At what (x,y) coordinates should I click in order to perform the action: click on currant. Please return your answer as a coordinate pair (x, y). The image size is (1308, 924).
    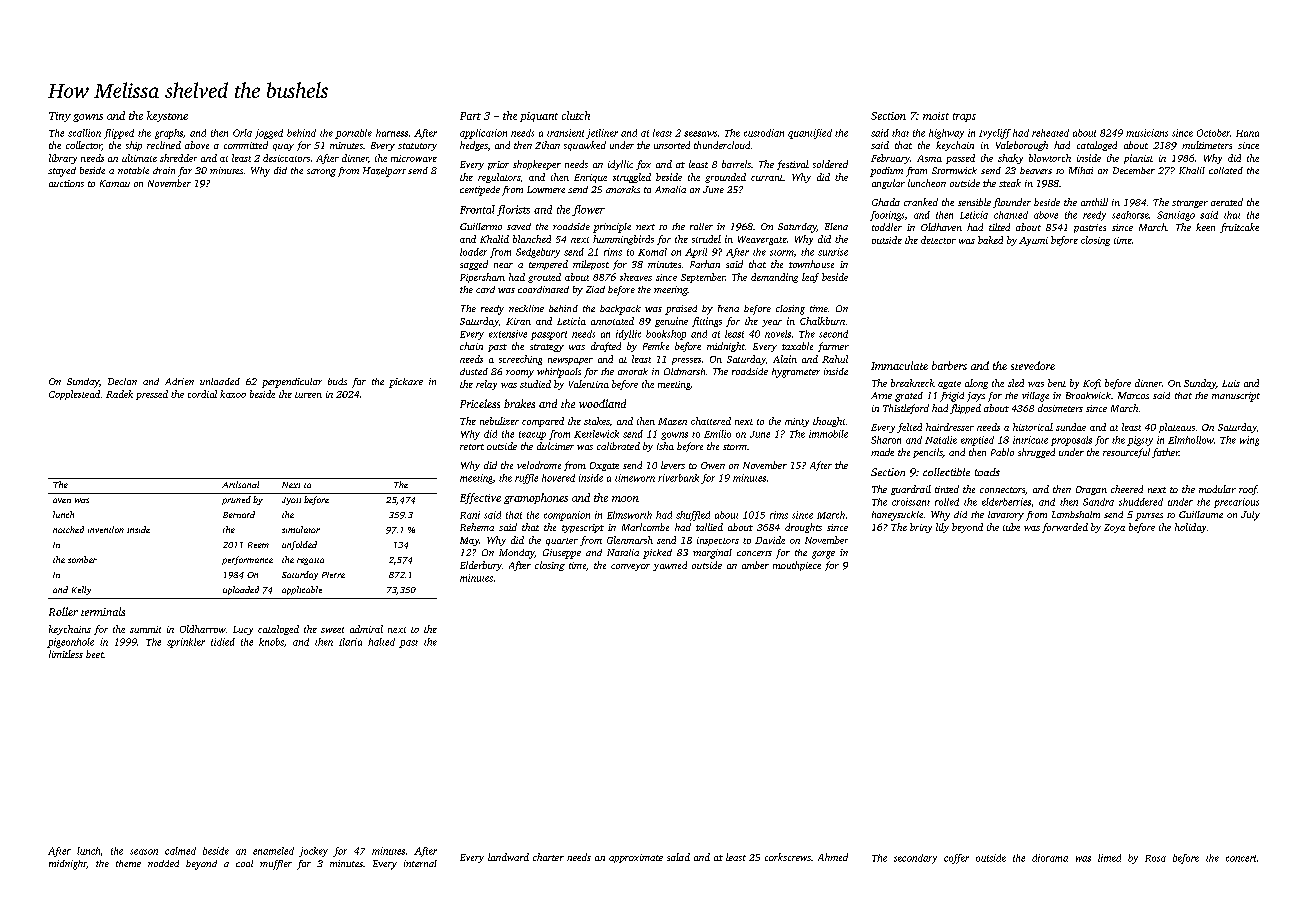
    Looking at the image, I should click on (767, 178).
